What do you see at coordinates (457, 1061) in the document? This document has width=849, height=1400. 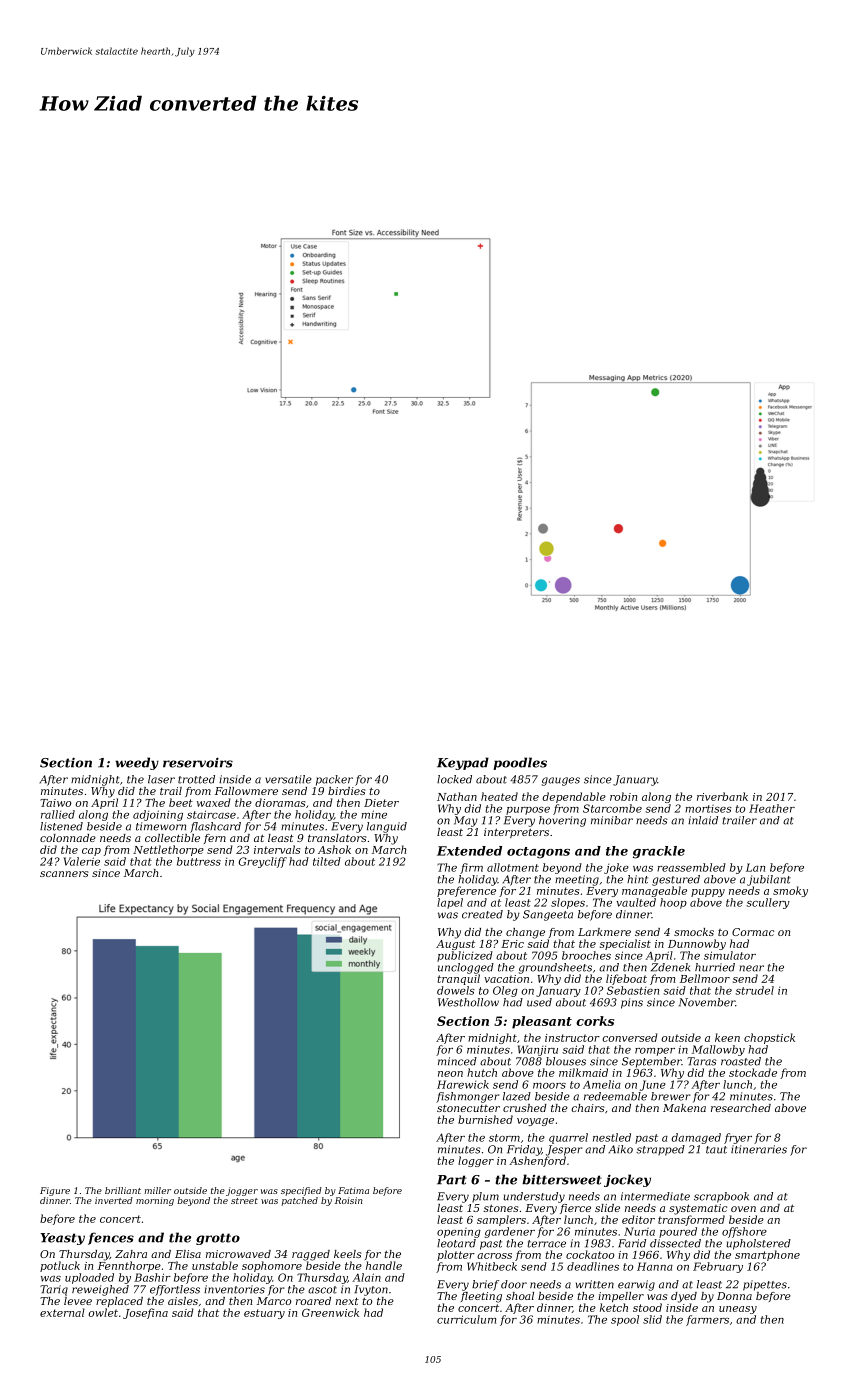 I see `minced` at bounding box center [457, 1061].
